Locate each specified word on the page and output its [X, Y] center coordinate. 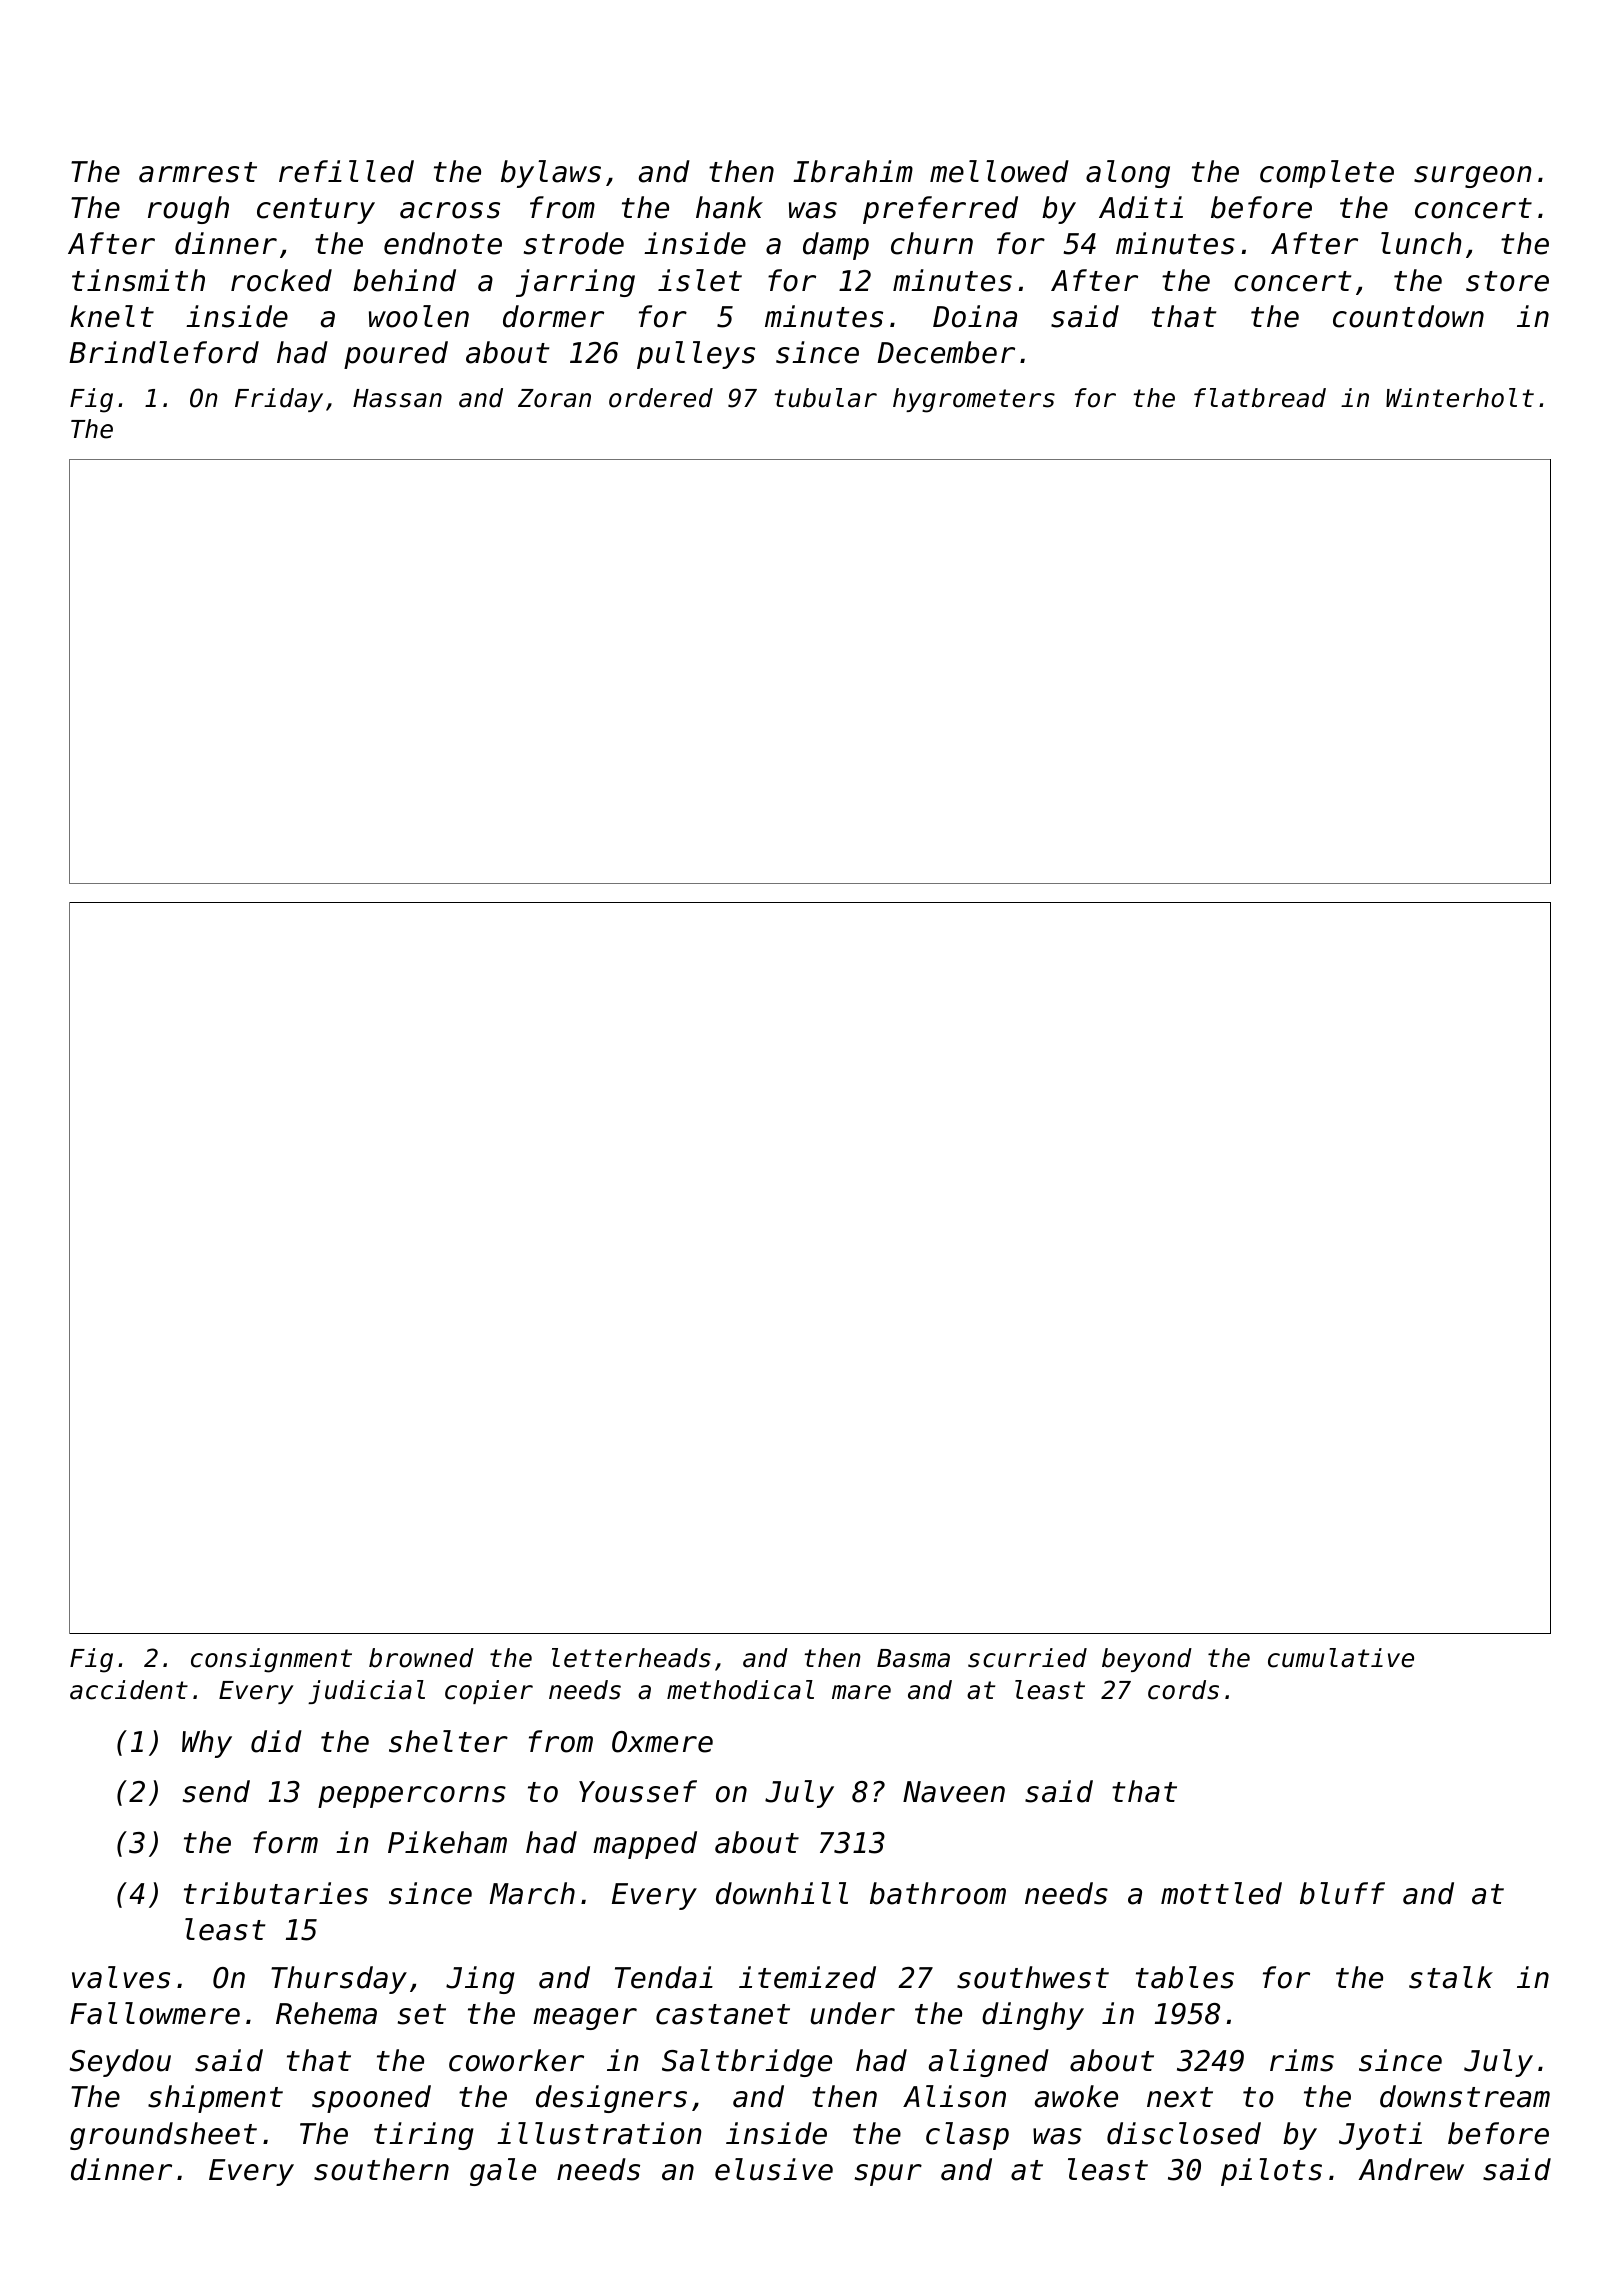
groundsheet [163, 2136]
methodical [740, 1690]
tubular [825, 398]
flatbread [1260, 398]
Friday [279, 400]
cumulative [1341, 1658]
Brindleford [164, 352]
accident [129, 1690]
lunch [1421, 243]
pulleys [696, 355]
